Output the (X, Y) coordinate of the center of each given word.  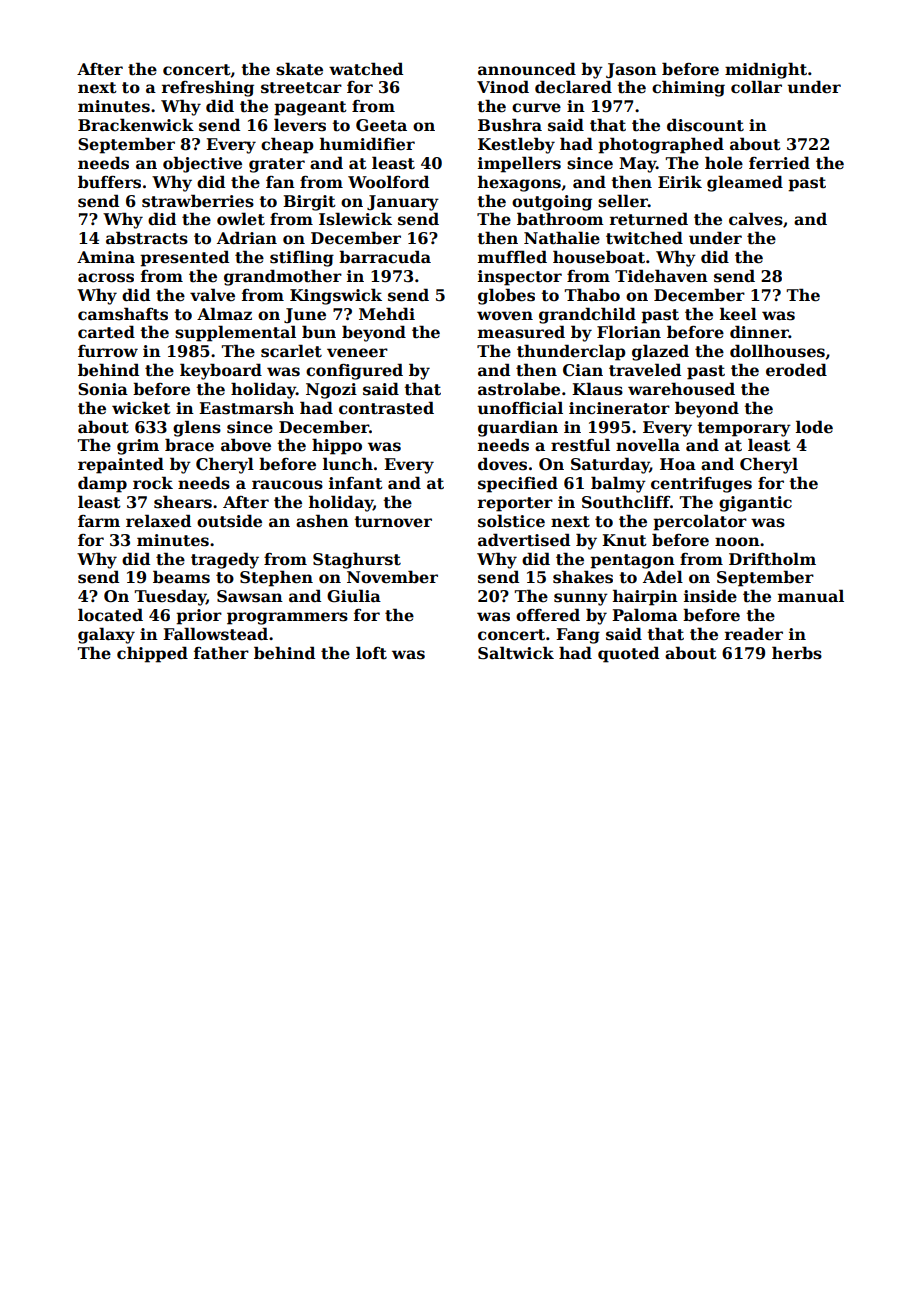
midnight (766, 70)
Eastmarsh (246, 408)
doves (502, 464)
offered (548, 615)
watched (366, 69)
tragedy (225, 560)
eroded (796, 370)
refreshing (208, 88)
